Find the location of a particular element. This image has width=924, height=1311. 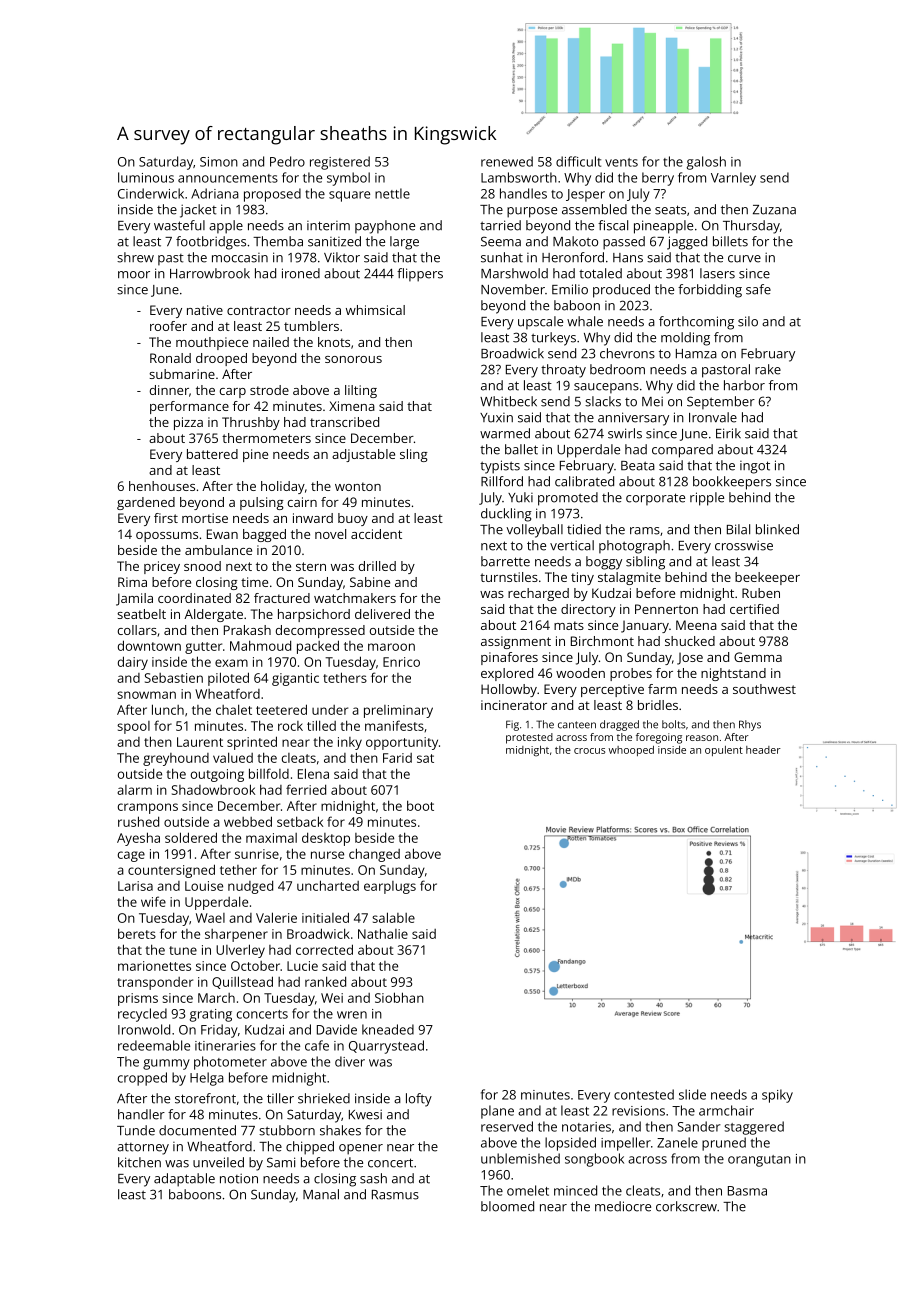

greyhound is located at coordinates (176, 759).
